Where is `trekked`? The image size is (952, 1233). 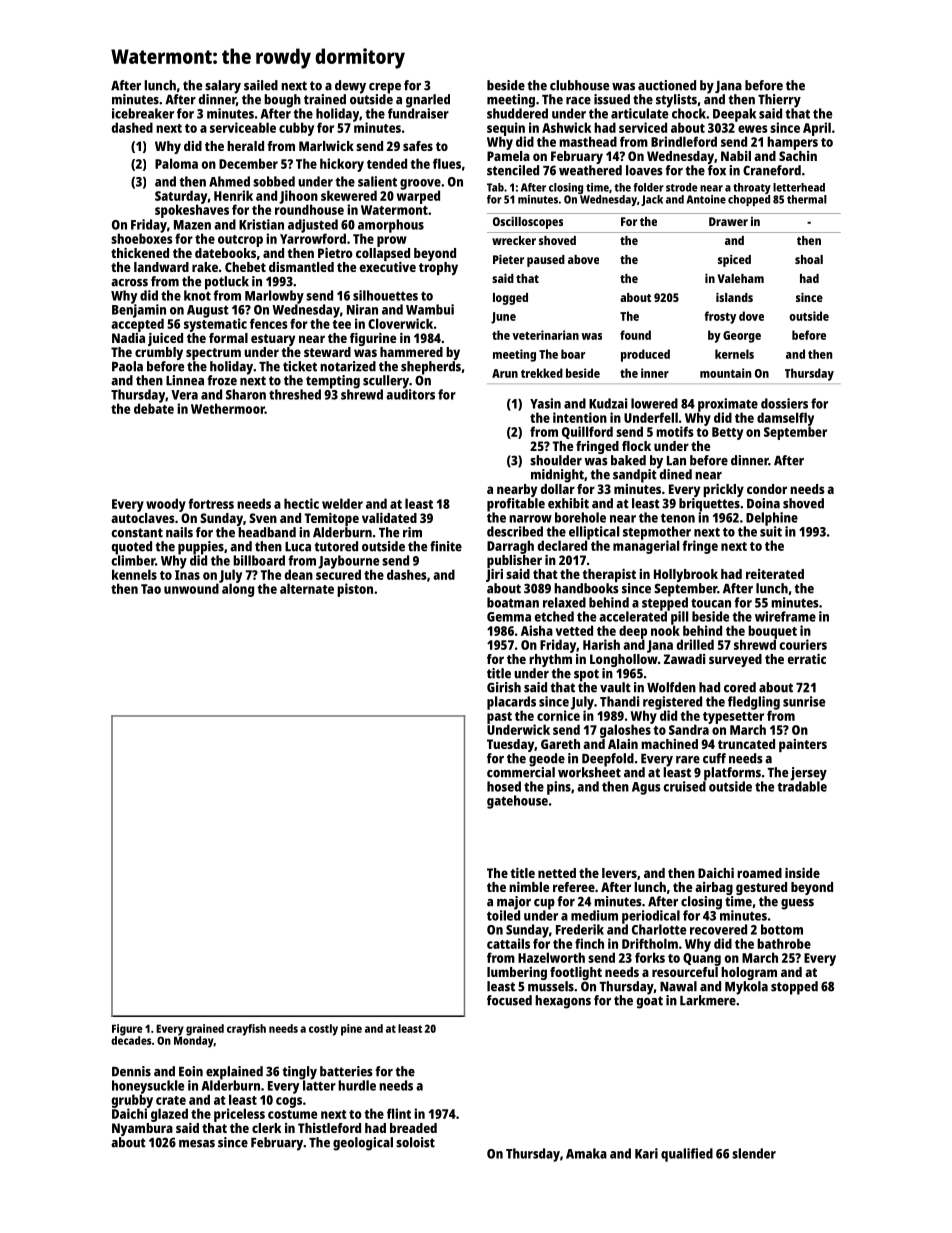
trekked is located at coordinates (542, 373).
